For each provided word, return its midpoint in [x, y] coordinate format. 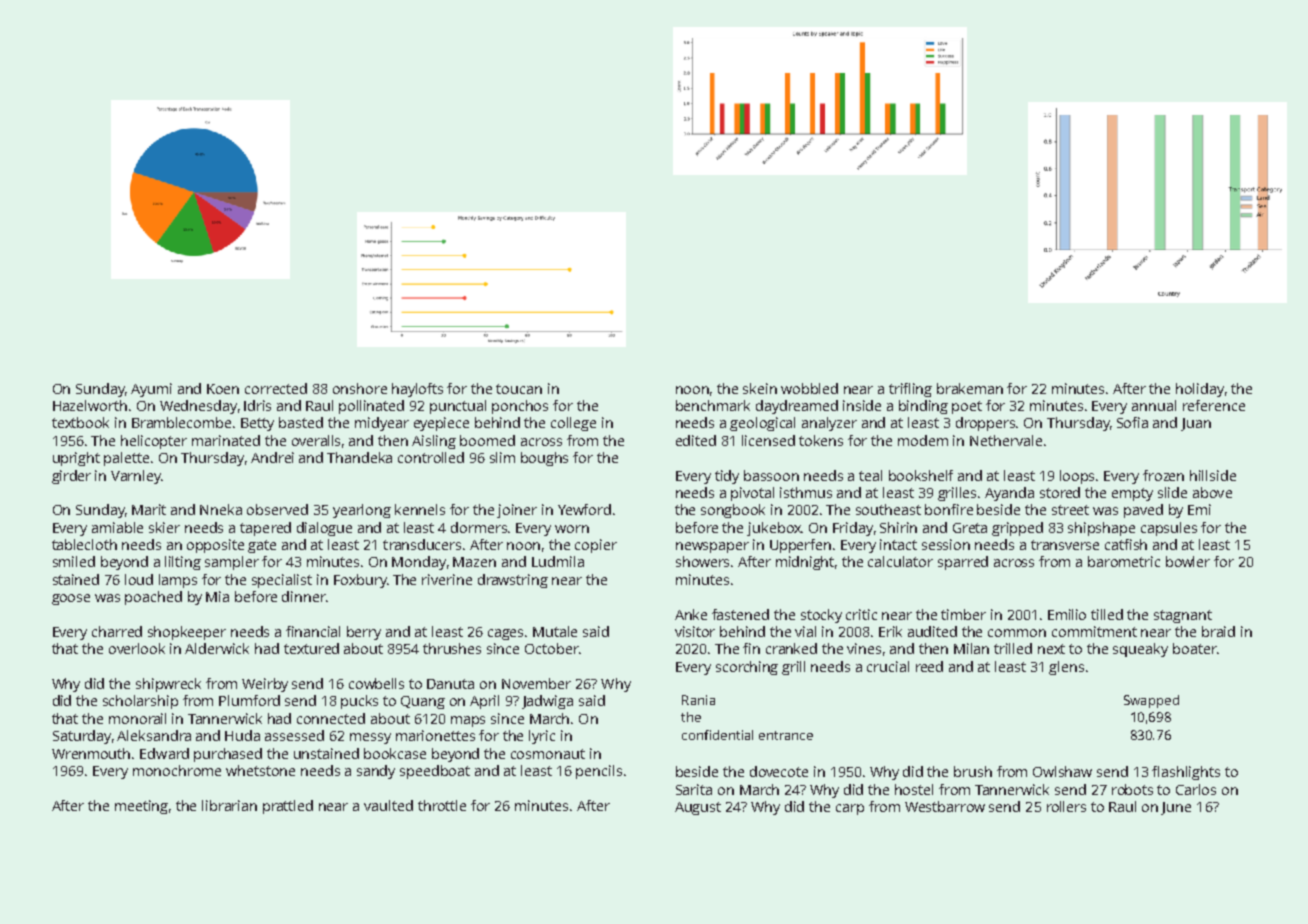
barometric [1124, 561]
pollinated [371, 407]
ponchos [520, 407]
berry [364, 633]
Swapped [1151, 701]
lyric [542, 737]
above [1212, 492]
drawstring [513, 581]
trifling [910, 390]
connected [331, 718]
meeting [141, 807]
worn [572, 529]
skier [164, 527]
